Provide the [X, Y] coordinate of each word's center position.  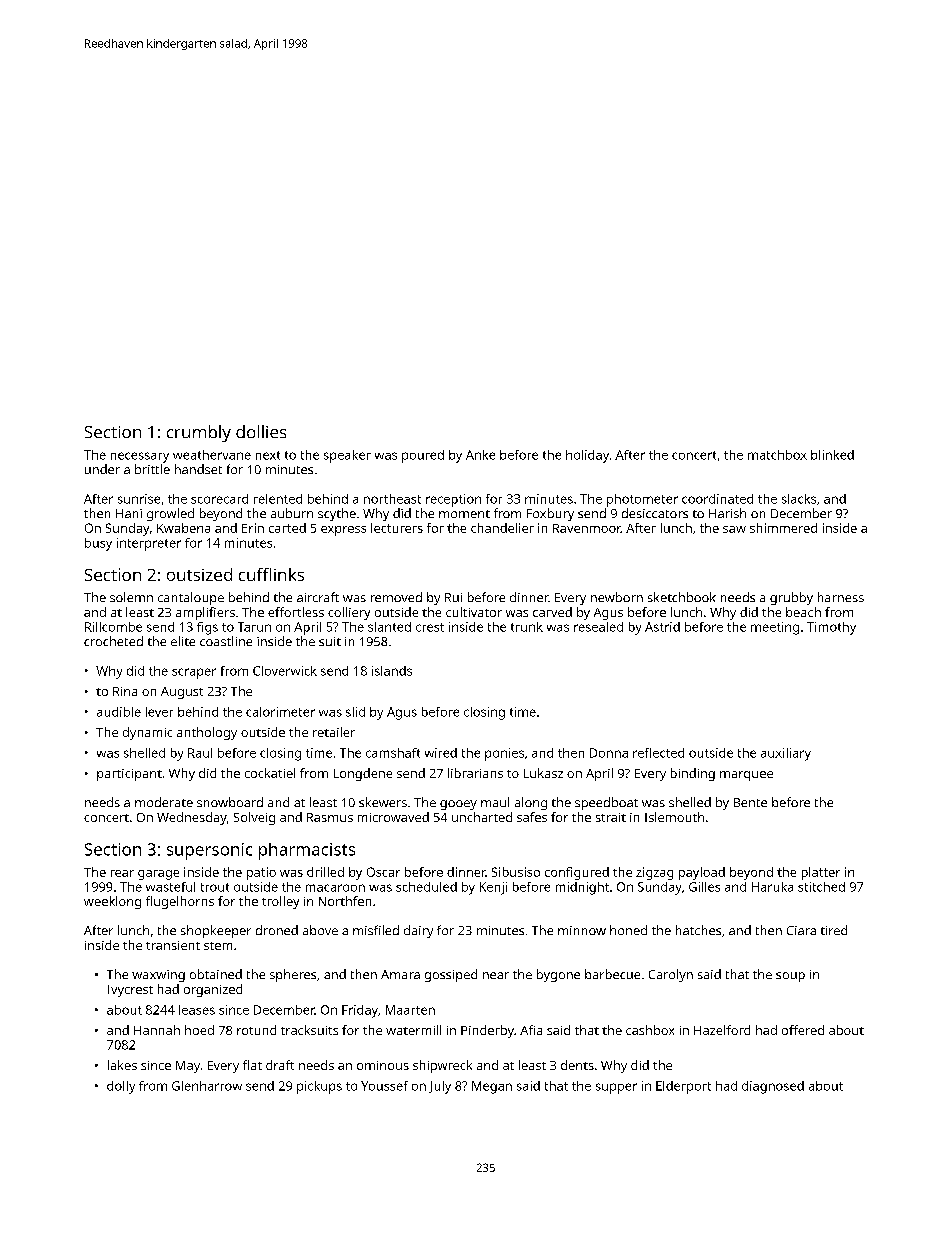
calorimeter [280, 712]
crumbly [199, 433]
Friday [360, 1011]
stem [218, 946]
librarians [475, 773]
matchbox [777, 455]
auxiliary [786, 754]
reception [453, 500]
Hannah [157, 1030]
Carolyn [671, 975]
